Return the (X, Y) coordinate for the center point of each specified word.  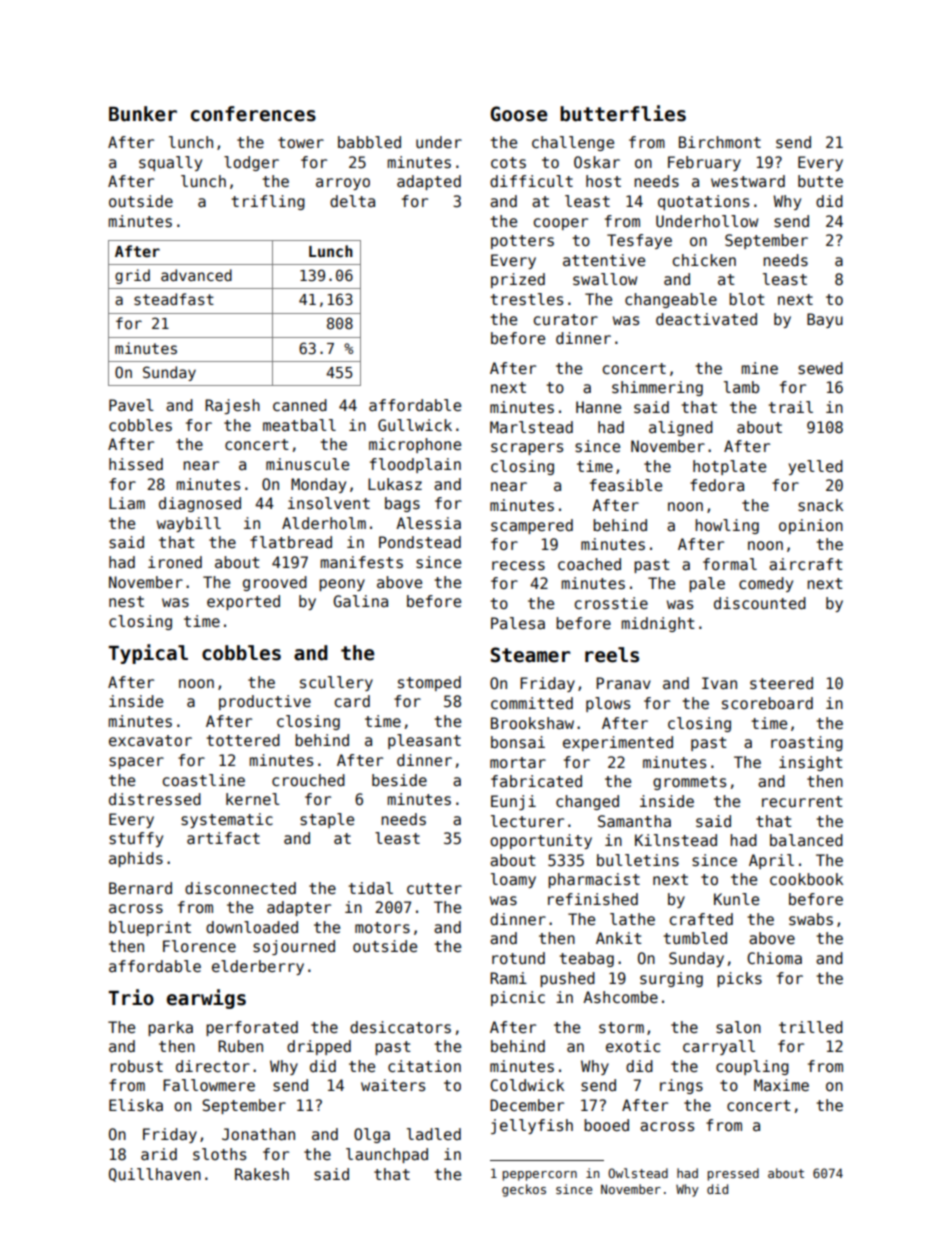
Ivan (719, 683)
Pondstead (420, 542)
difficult (531, 181)
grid (132, 276)
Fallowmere (209, 1085)
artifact (223, 838)
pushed (567, 979)
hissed (136, 464)
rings (681, 1086)
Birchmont (720, 142)
